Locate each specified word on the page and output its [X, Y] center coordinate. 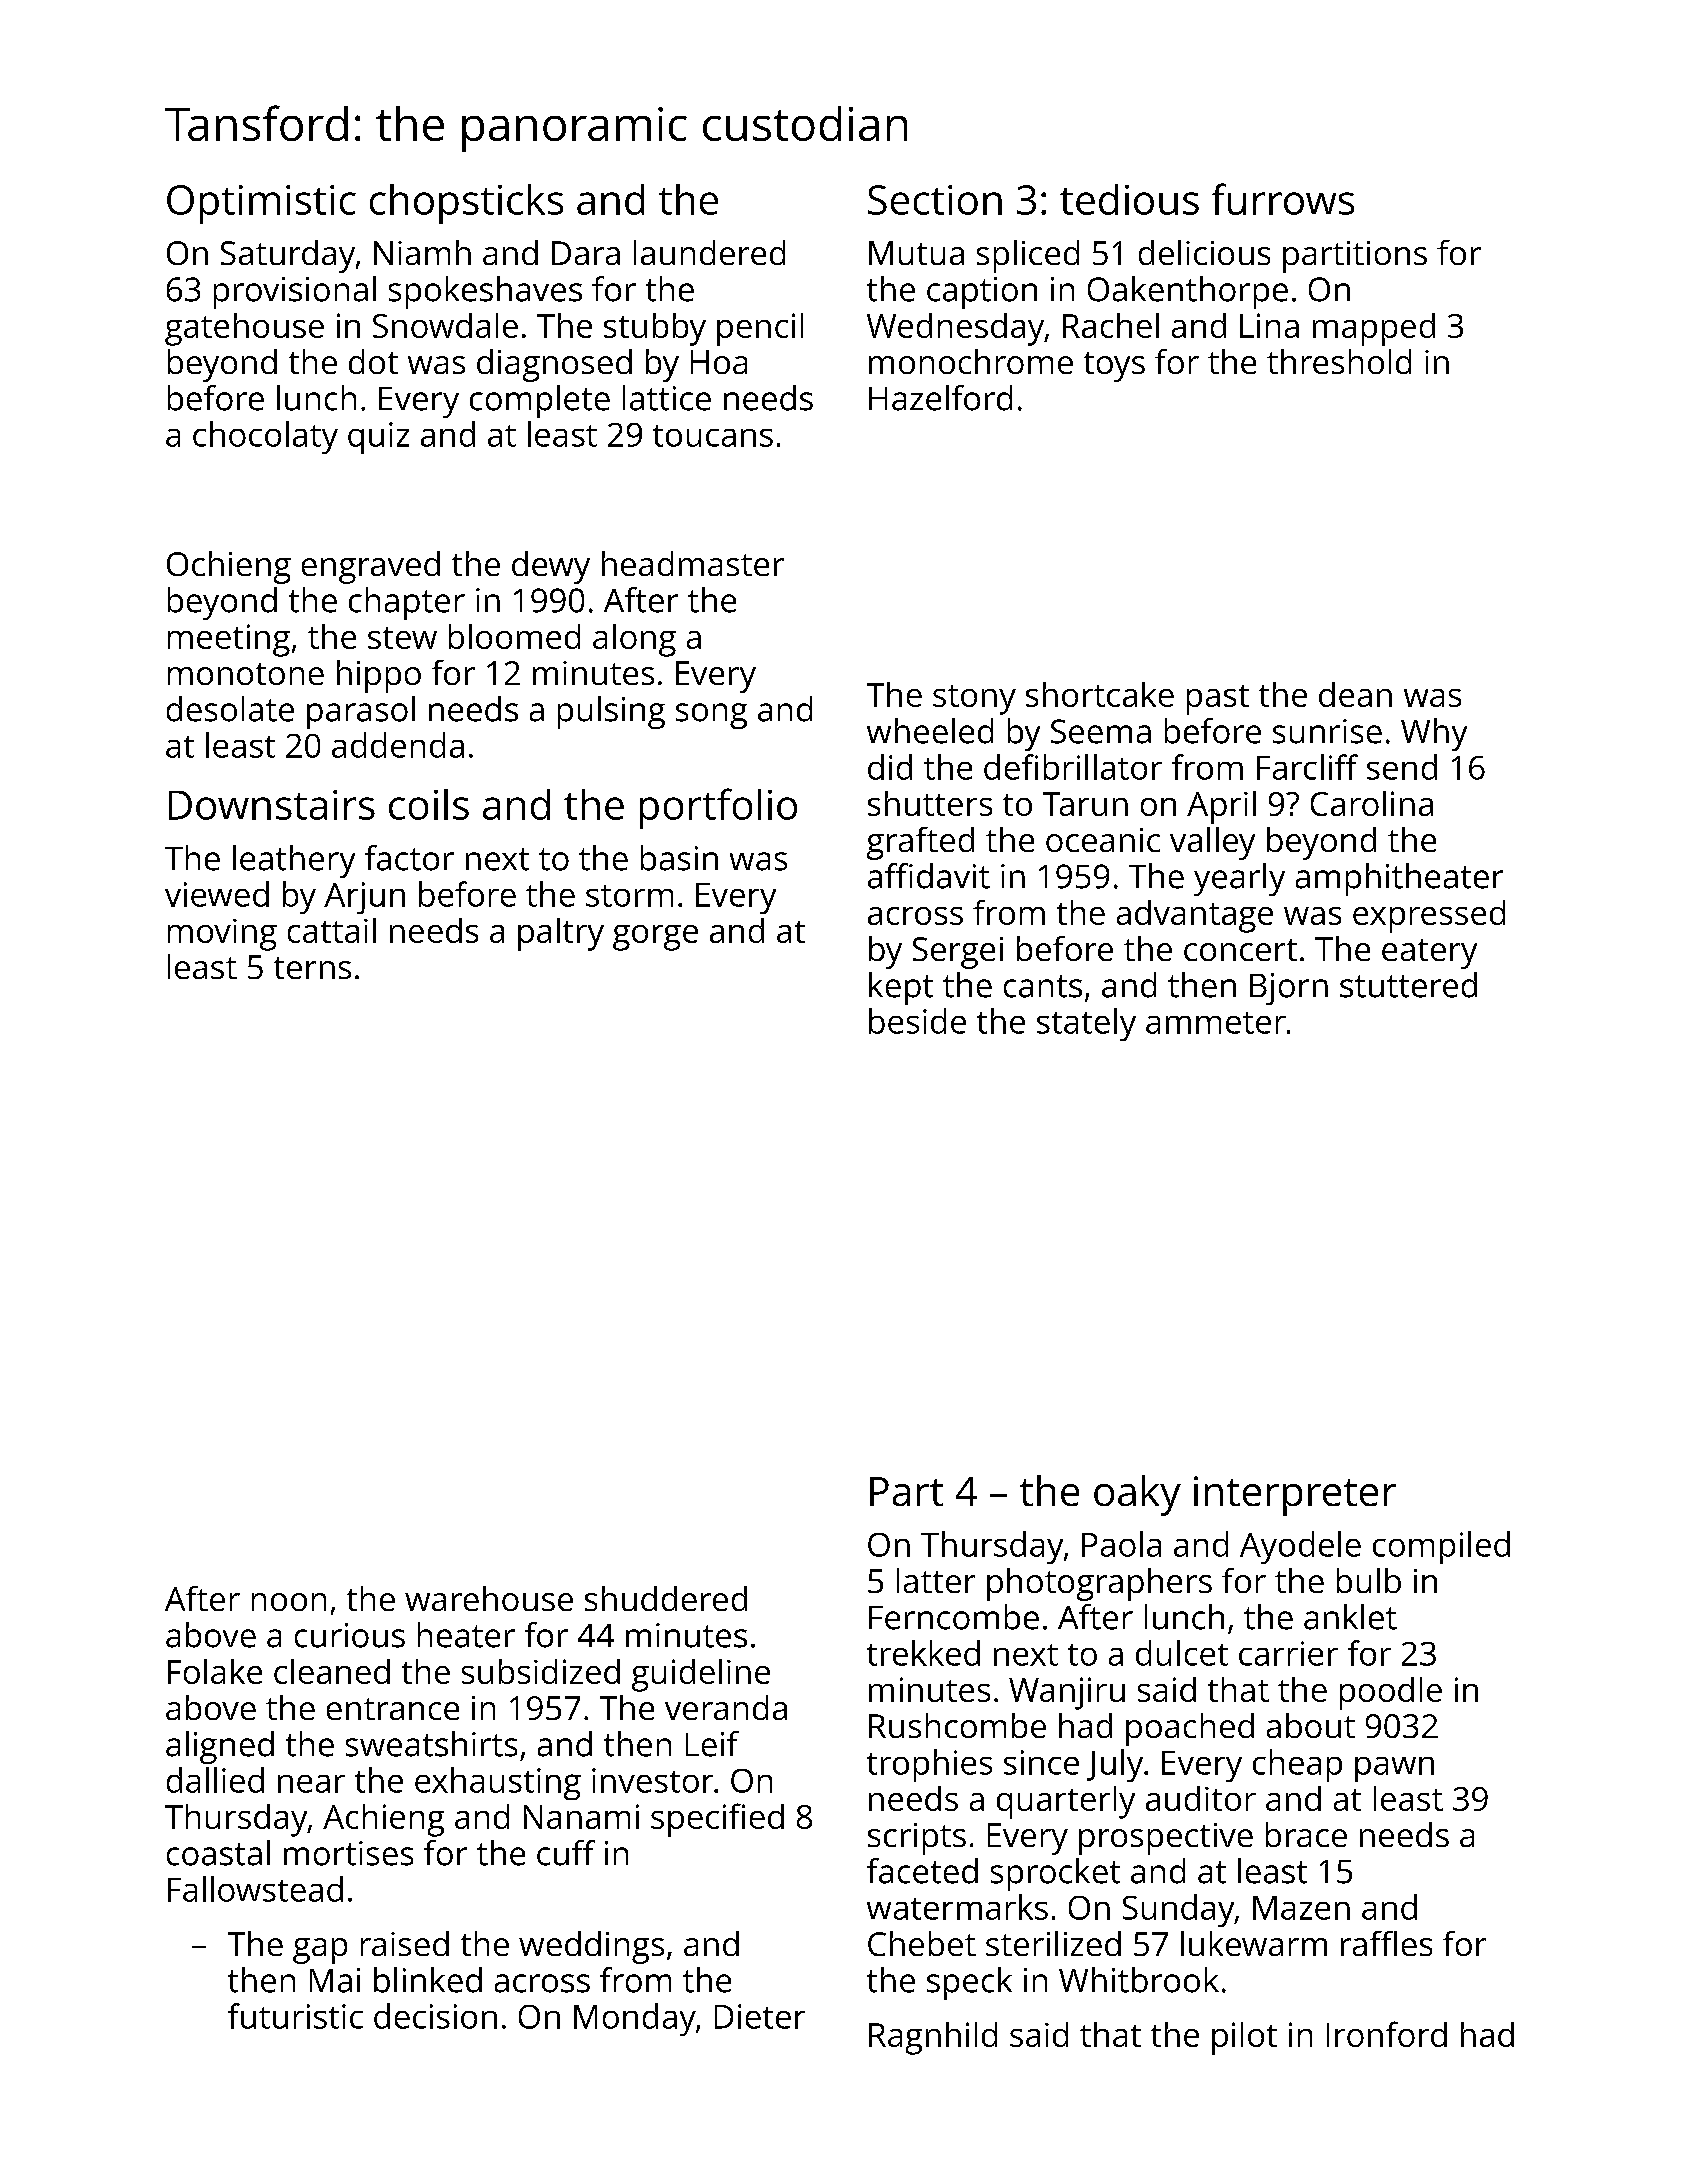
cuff [566, 1853]
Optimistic [261, 204]
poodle [1391, 1693]
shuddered [666, 1598]
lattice [667, 398]
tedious [1129, 199]
